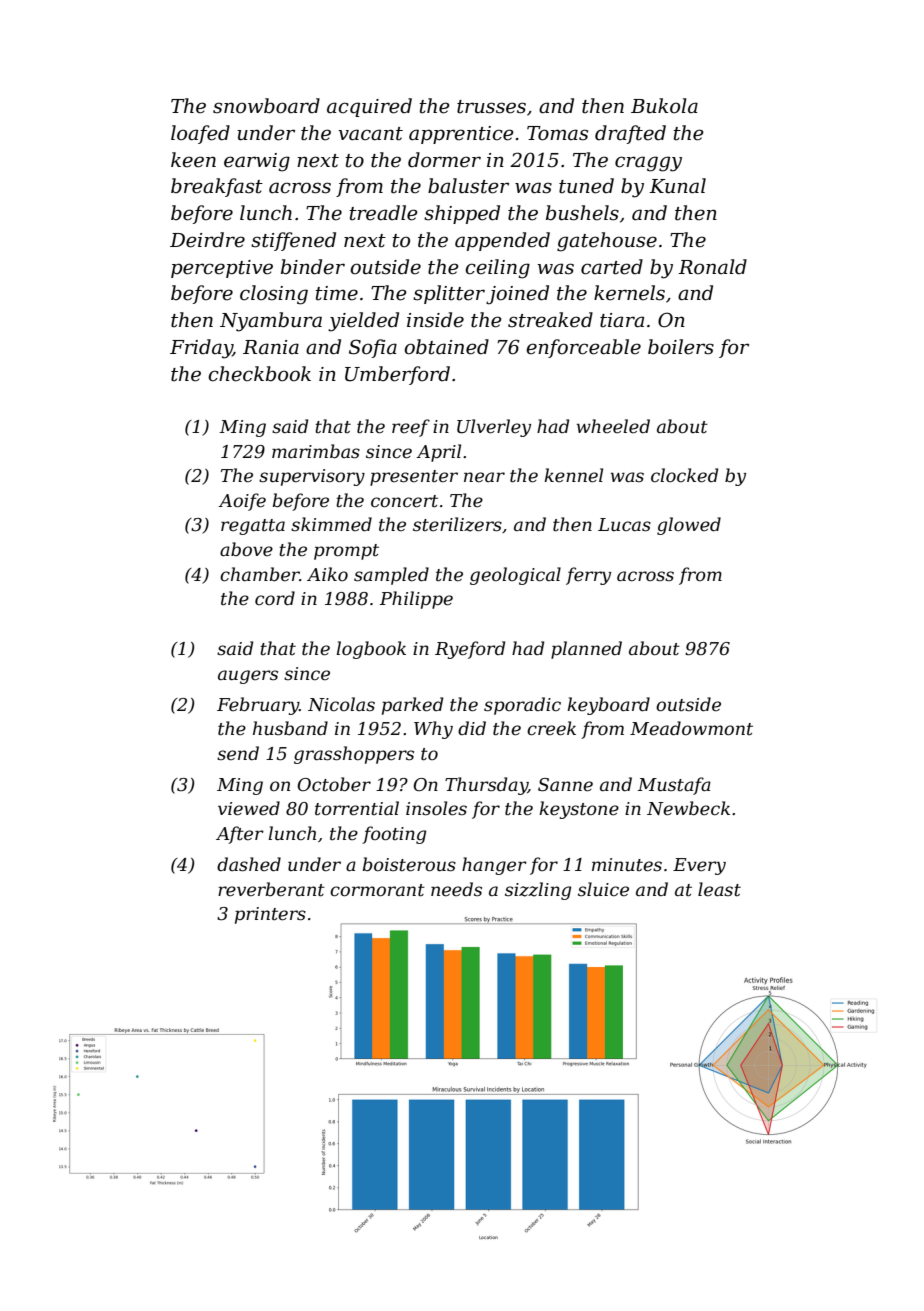 The image size is (924, 1311). Describe the element at coordinates (346, 552) in the page. I see `prompt` at that location.
